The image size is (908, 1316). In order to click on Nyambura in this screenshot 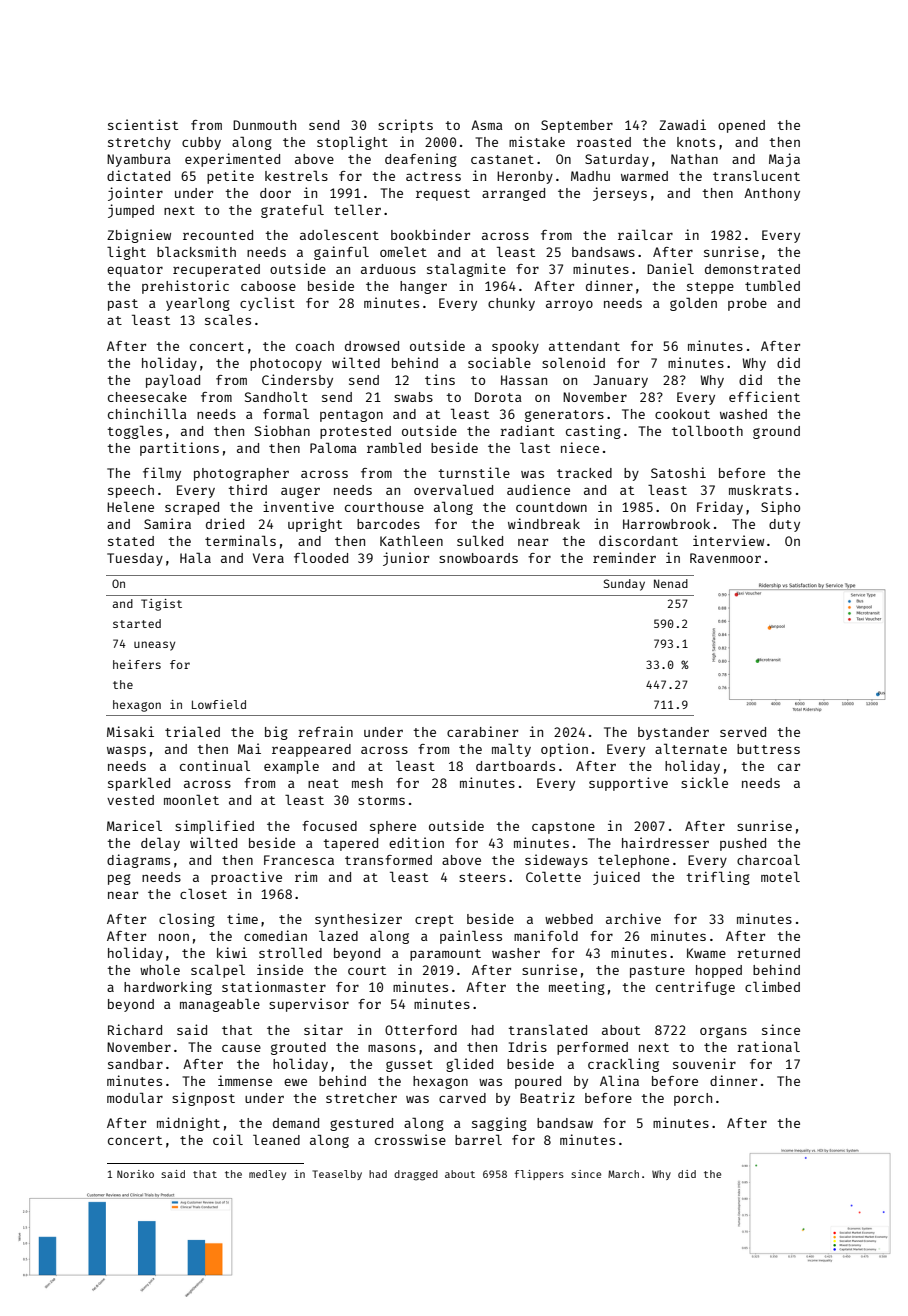, I will do `click(139, 160)`.
